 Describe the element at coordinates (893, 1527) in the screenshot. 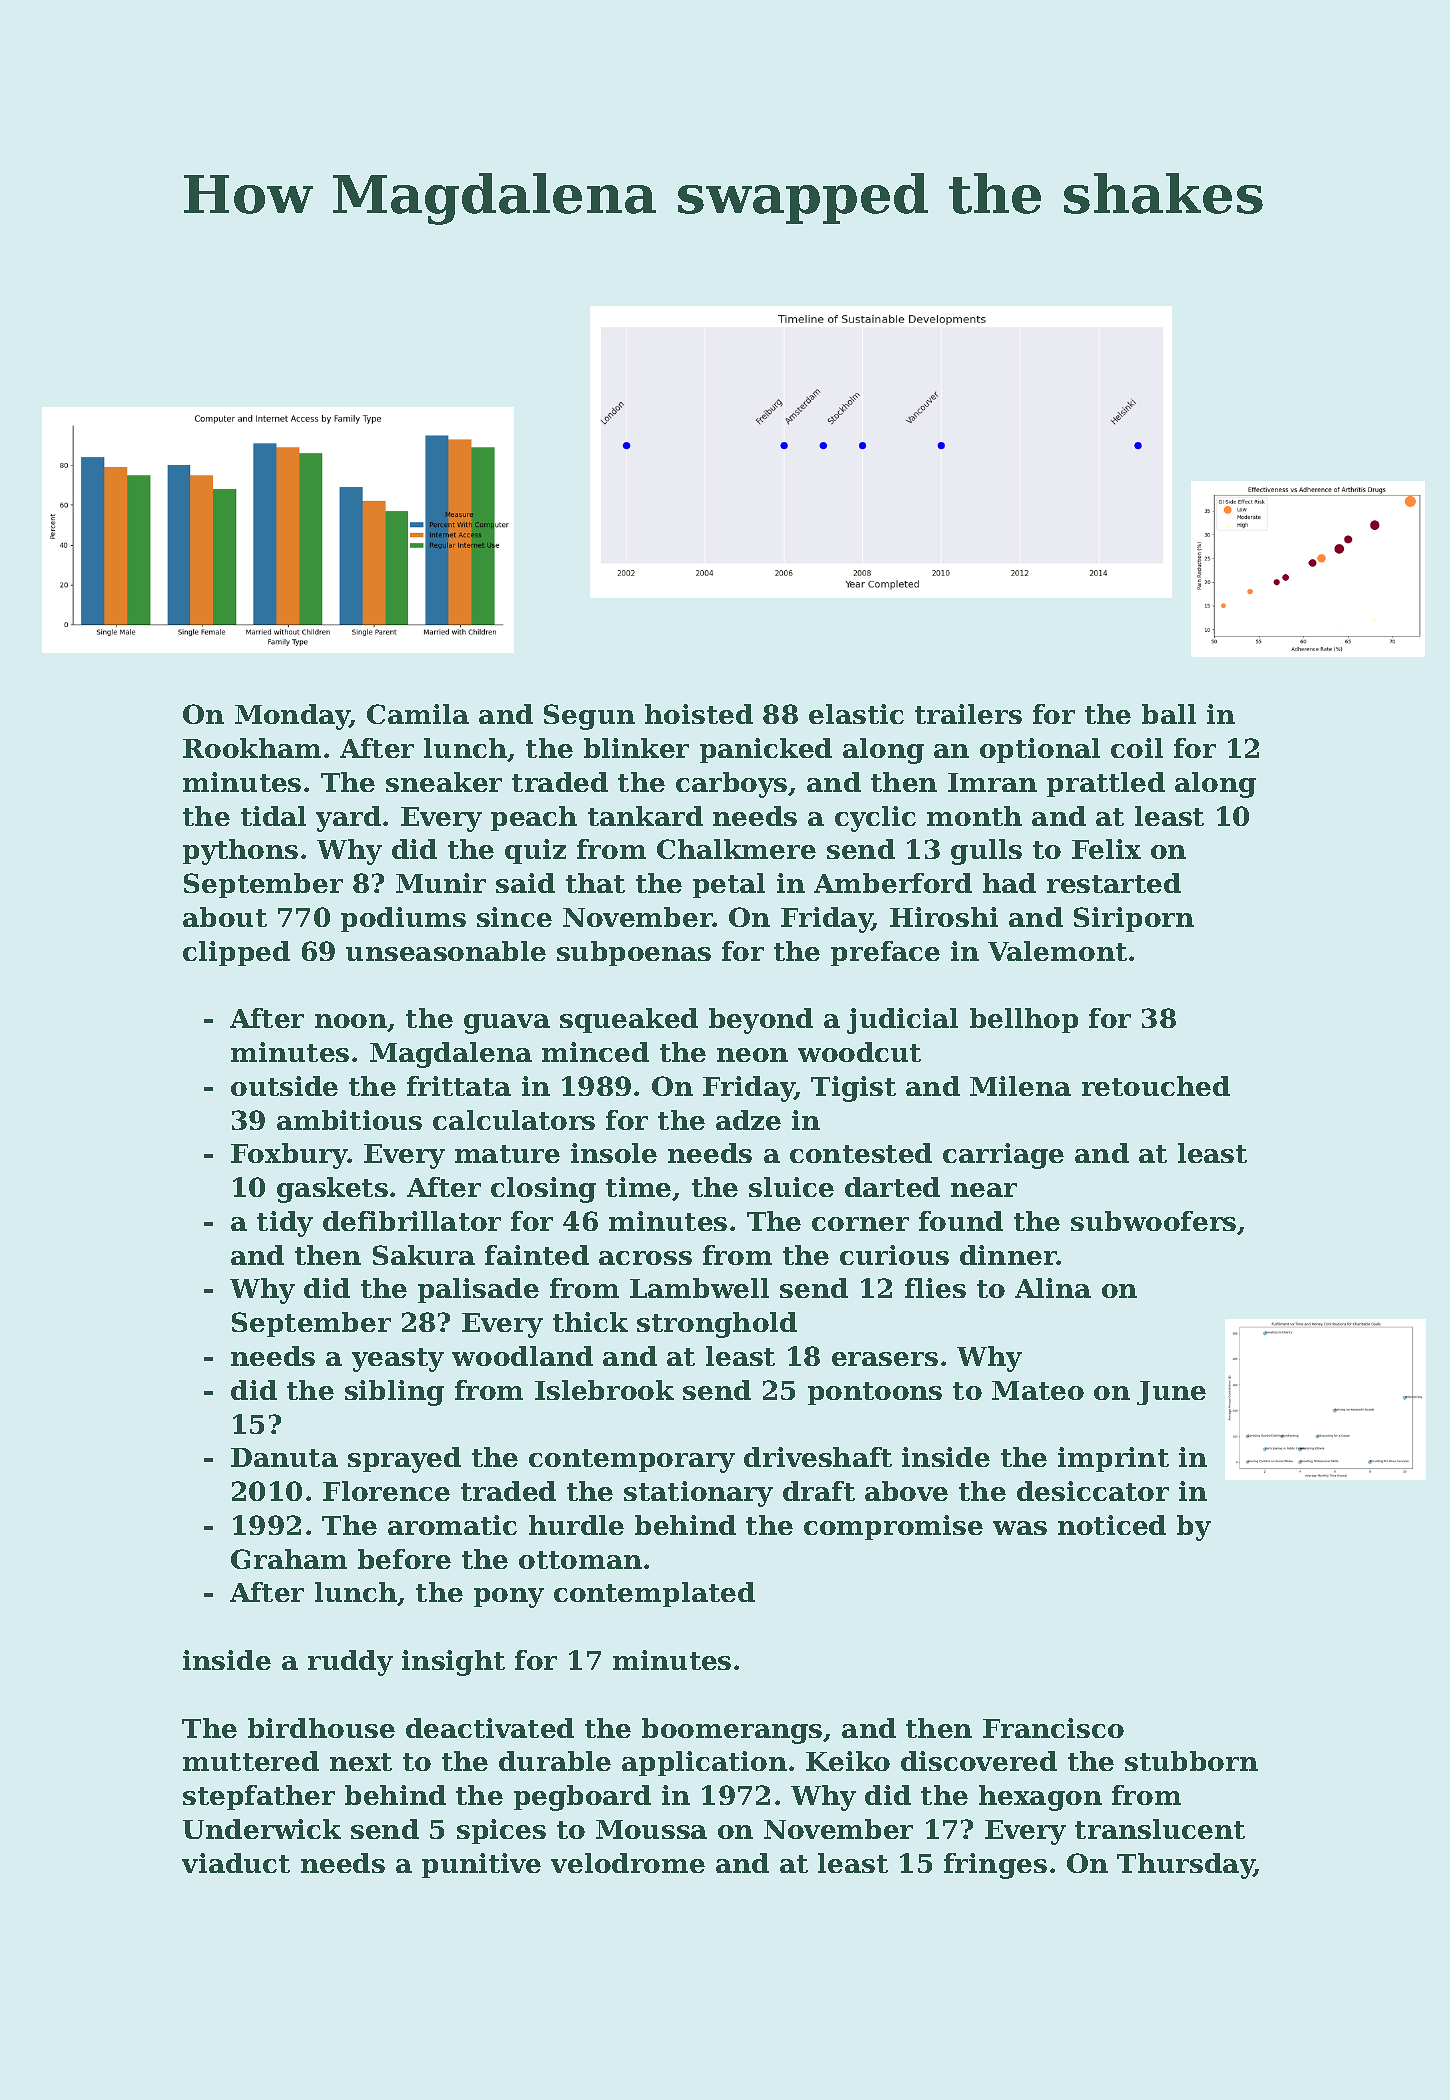

I see `compromise` at that location.
